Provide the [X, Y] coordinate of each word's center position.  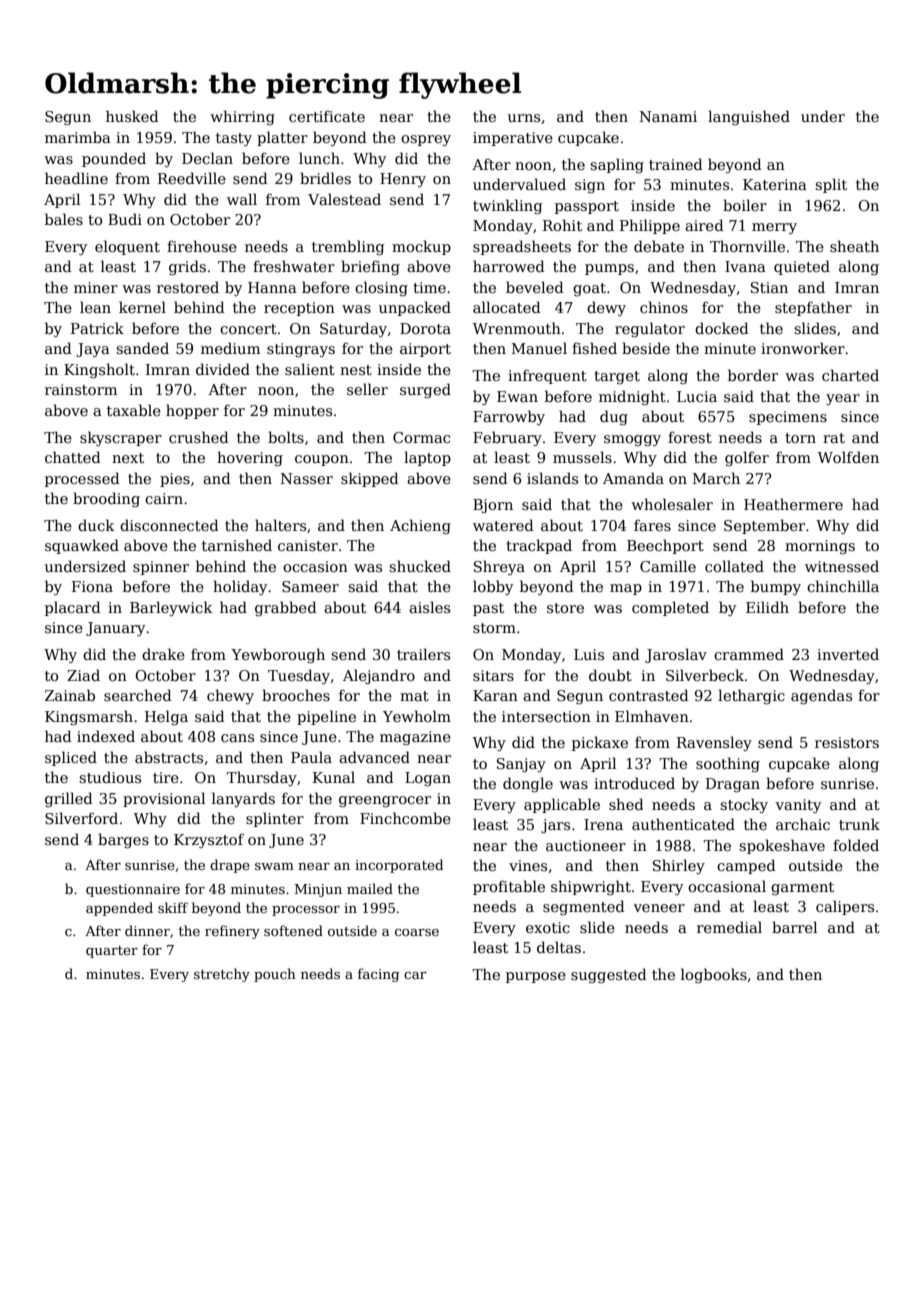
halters [280, 525]
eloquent [127, 247]
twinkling [507, 206]
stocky [744, 805]
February [507, 438]
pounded [114, 159]
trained [676, 164]
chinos [664, 307]
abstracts [169, 757]
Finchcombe [405, 818]
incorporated [399, 866]
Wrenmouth [517, 328]
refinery [232, 932]
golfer [747, 458]
